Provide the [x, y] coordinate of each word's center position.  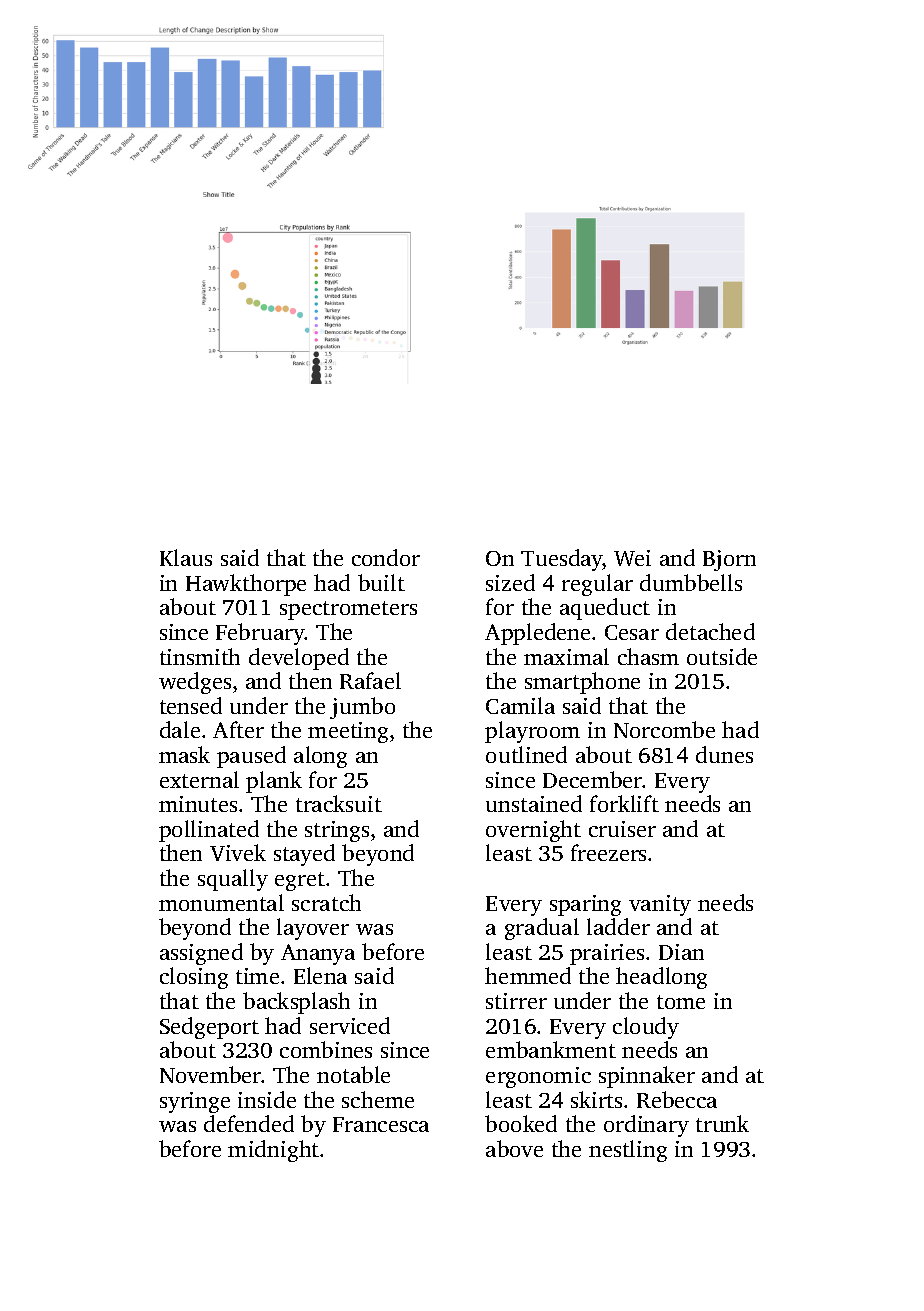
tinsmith [200, 656]
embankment [551, 1049]
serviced [350, 1025]
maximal [566, 656]
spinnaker [647, 1077]
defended [249, 1123]
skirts [596, 1099]
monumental [221, 902]
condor [386, 557]
